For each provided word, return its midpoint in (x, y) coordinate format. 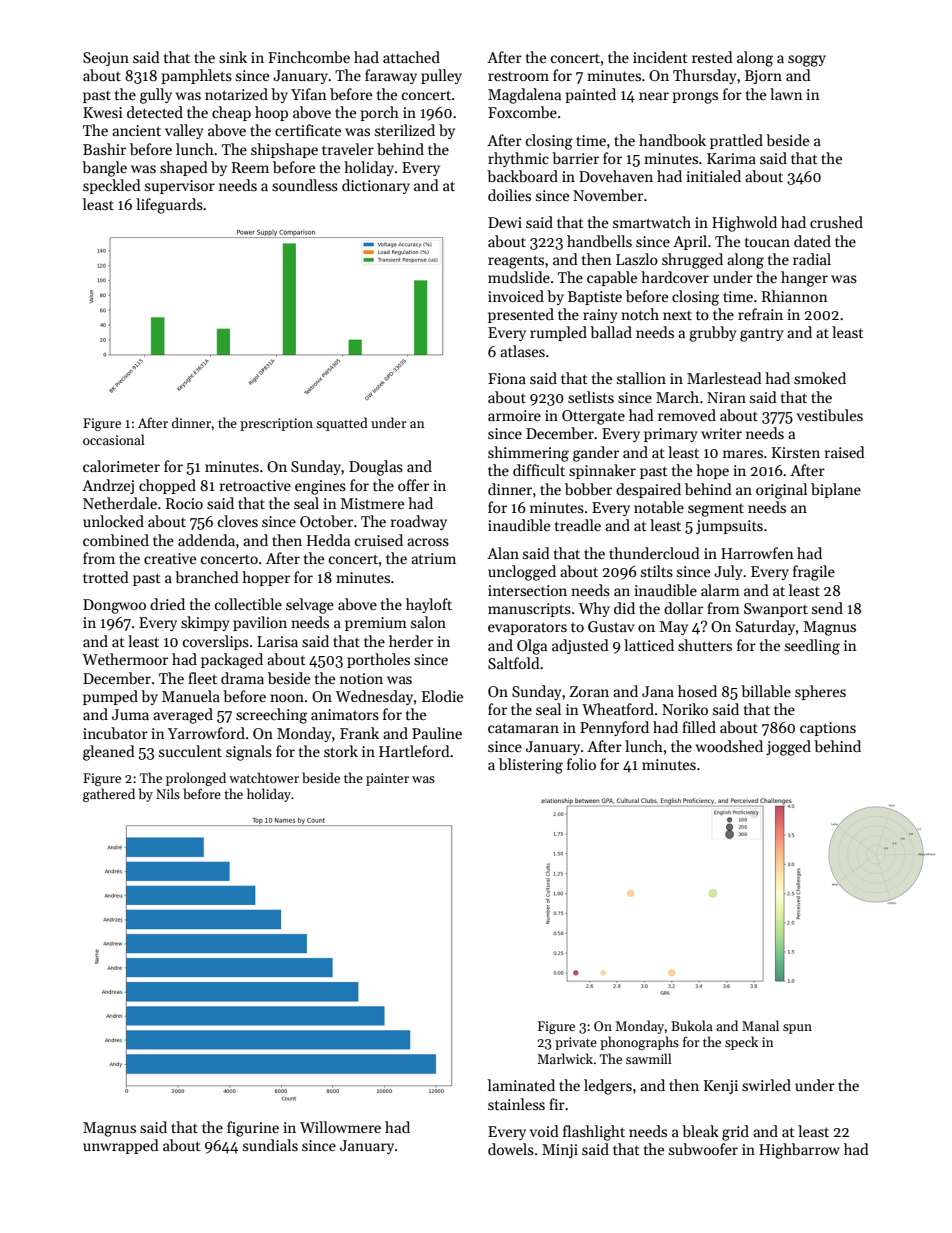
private (576, 1043)
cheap (231, 113)
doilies (509, 195)
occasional (114, 439)
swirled (766, 1085)
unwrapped (121, 1146)
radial (812, 259)
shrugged (692, 261)
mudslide (519, 277)
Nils (168, 793)
